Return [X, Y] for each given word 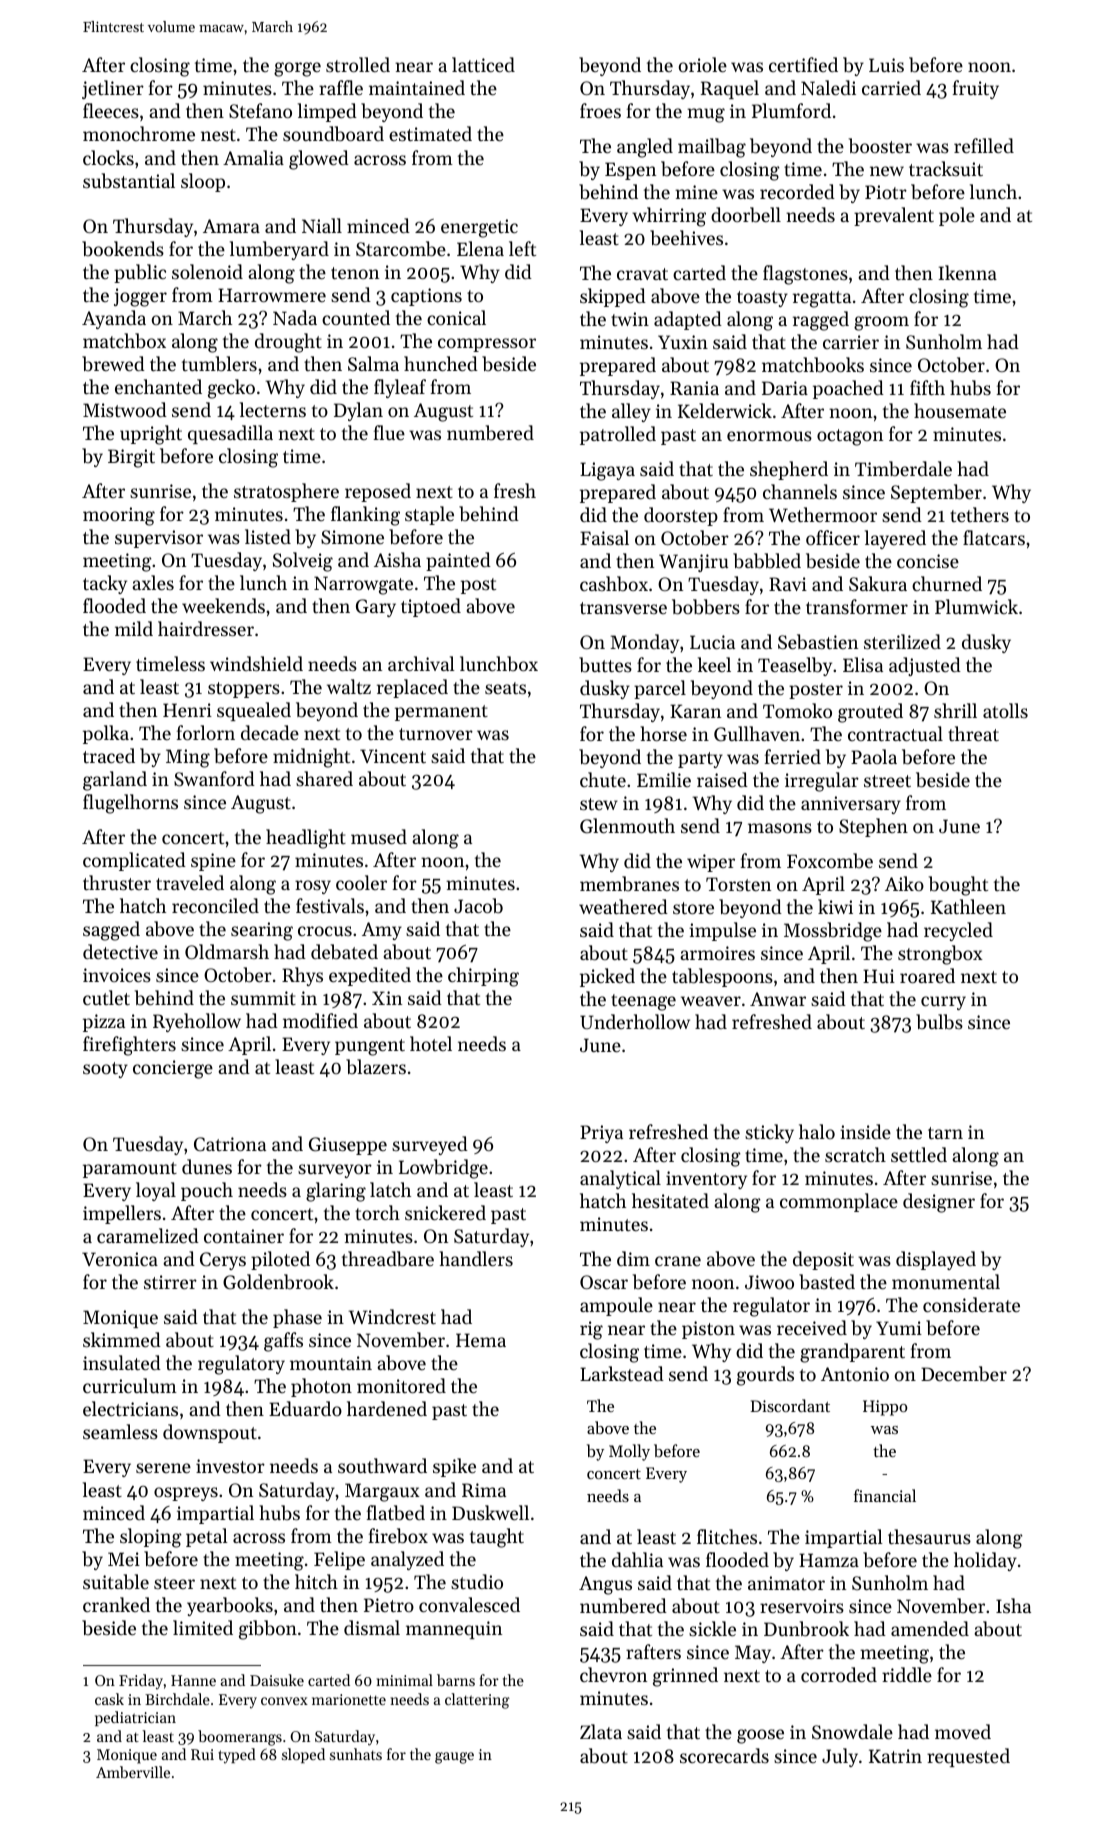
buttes [605, 664]
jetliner [113, 89]
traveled [190, 882]
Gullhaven [757, 734]
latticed [483, 64]
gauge [454, 1758]
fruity [976, 89]
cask [109, 1699]
